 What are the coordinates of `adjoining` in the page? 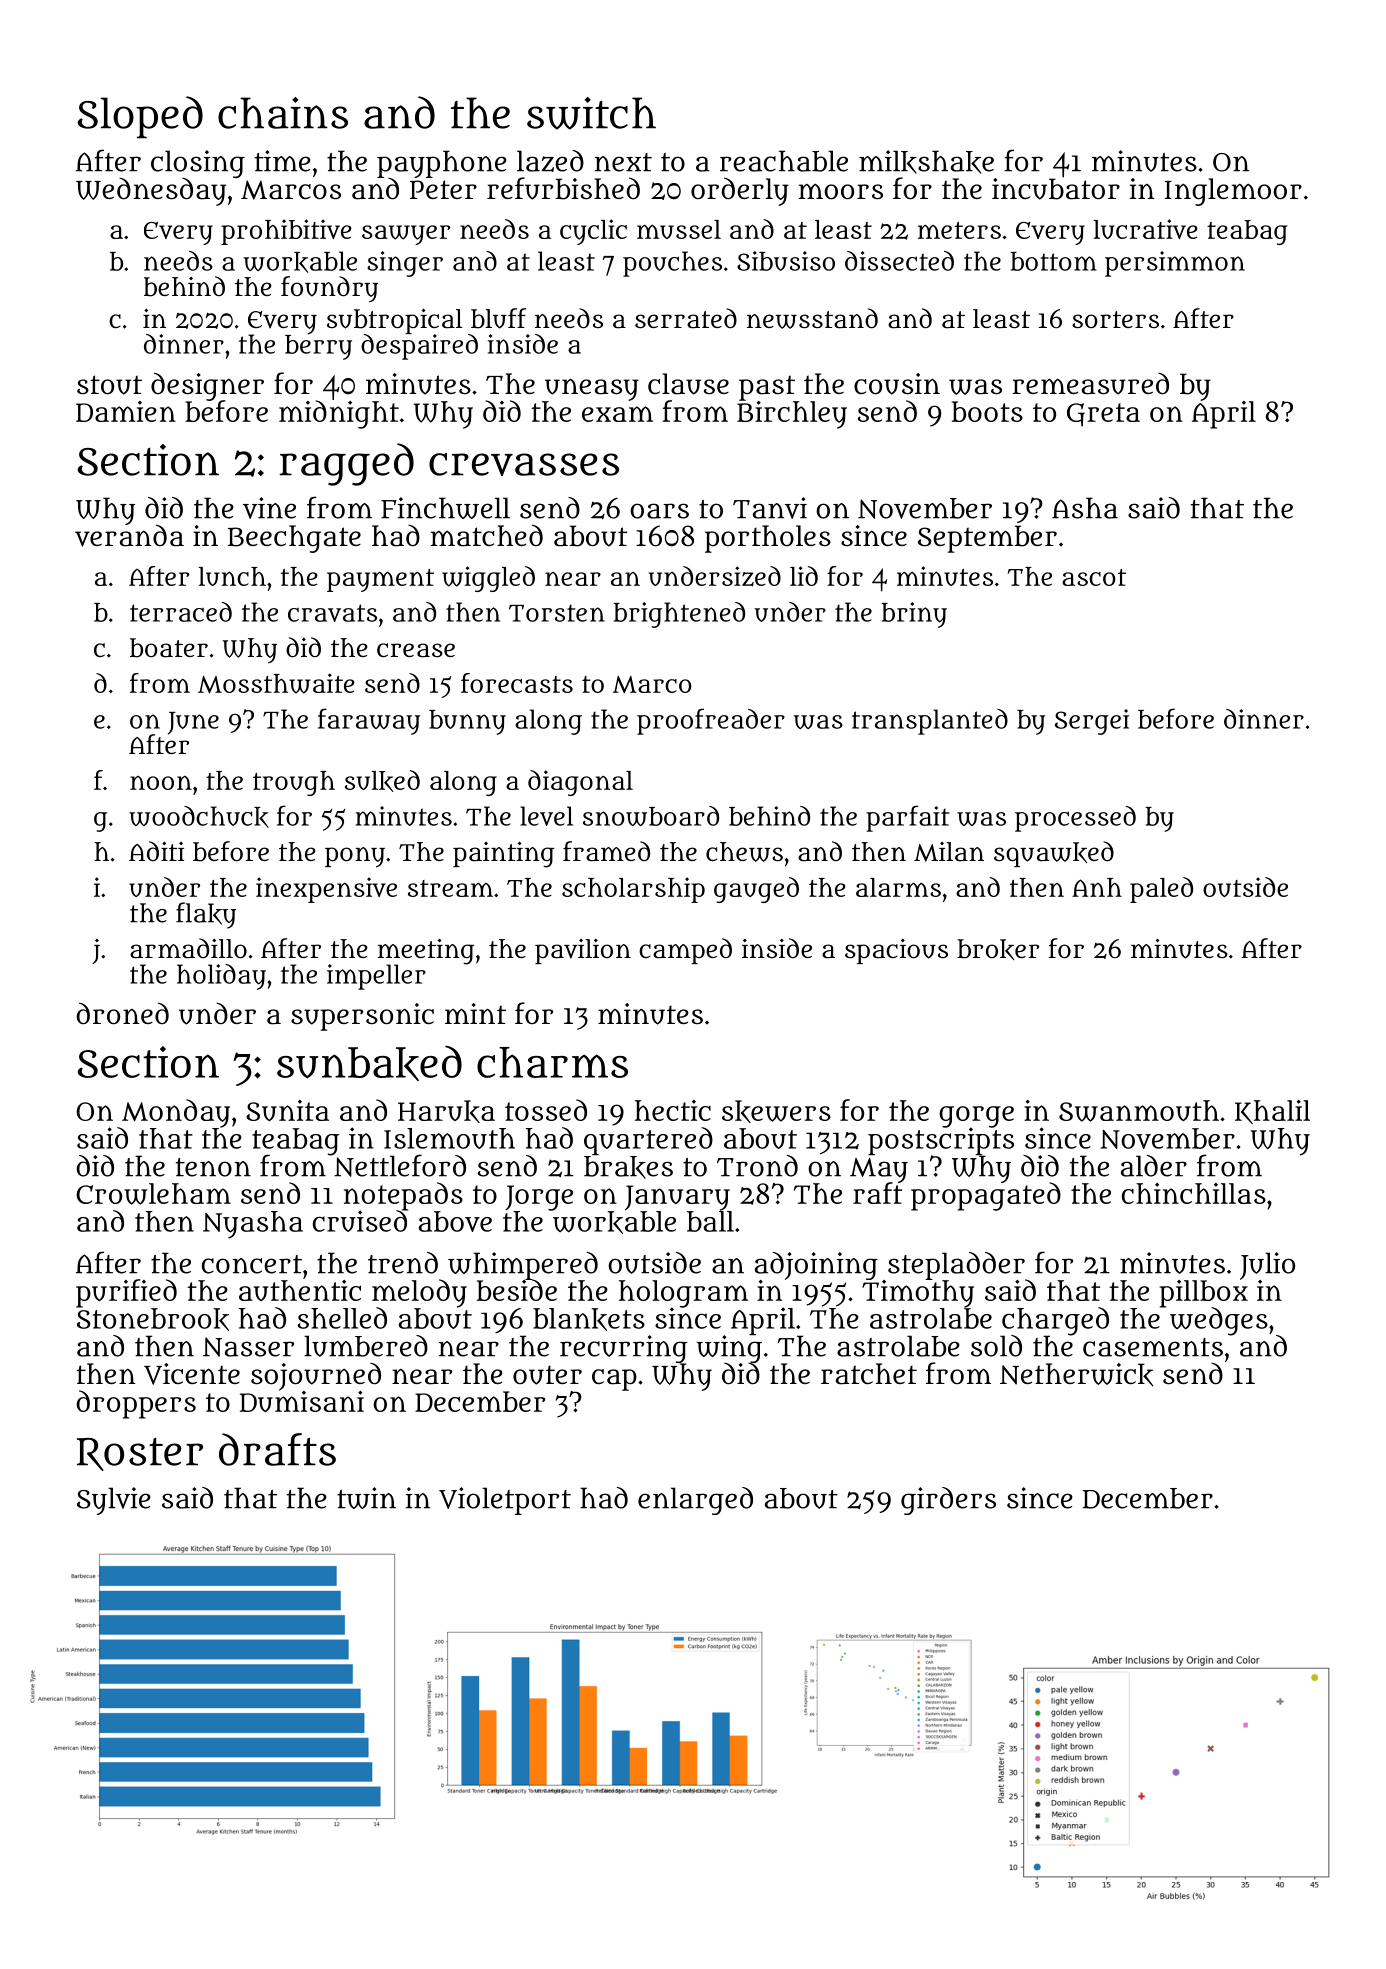 It's located at (816, 1266).
